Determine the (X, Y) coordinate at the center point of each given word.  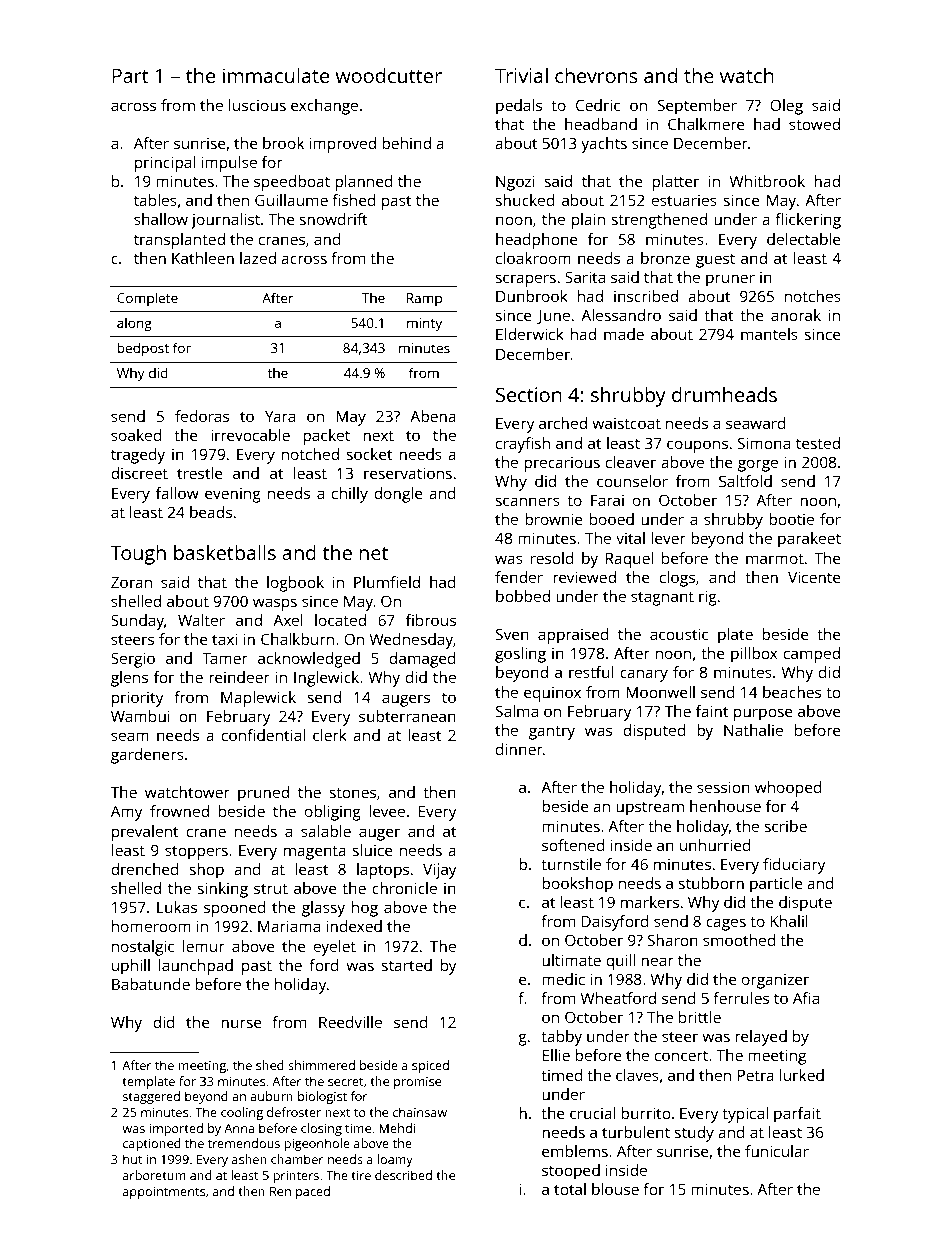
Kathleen (203, 258)
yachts (604, 145)
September (697, 107)
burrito (645, 1113)
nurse (241, 1023)
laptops (383, 871)
